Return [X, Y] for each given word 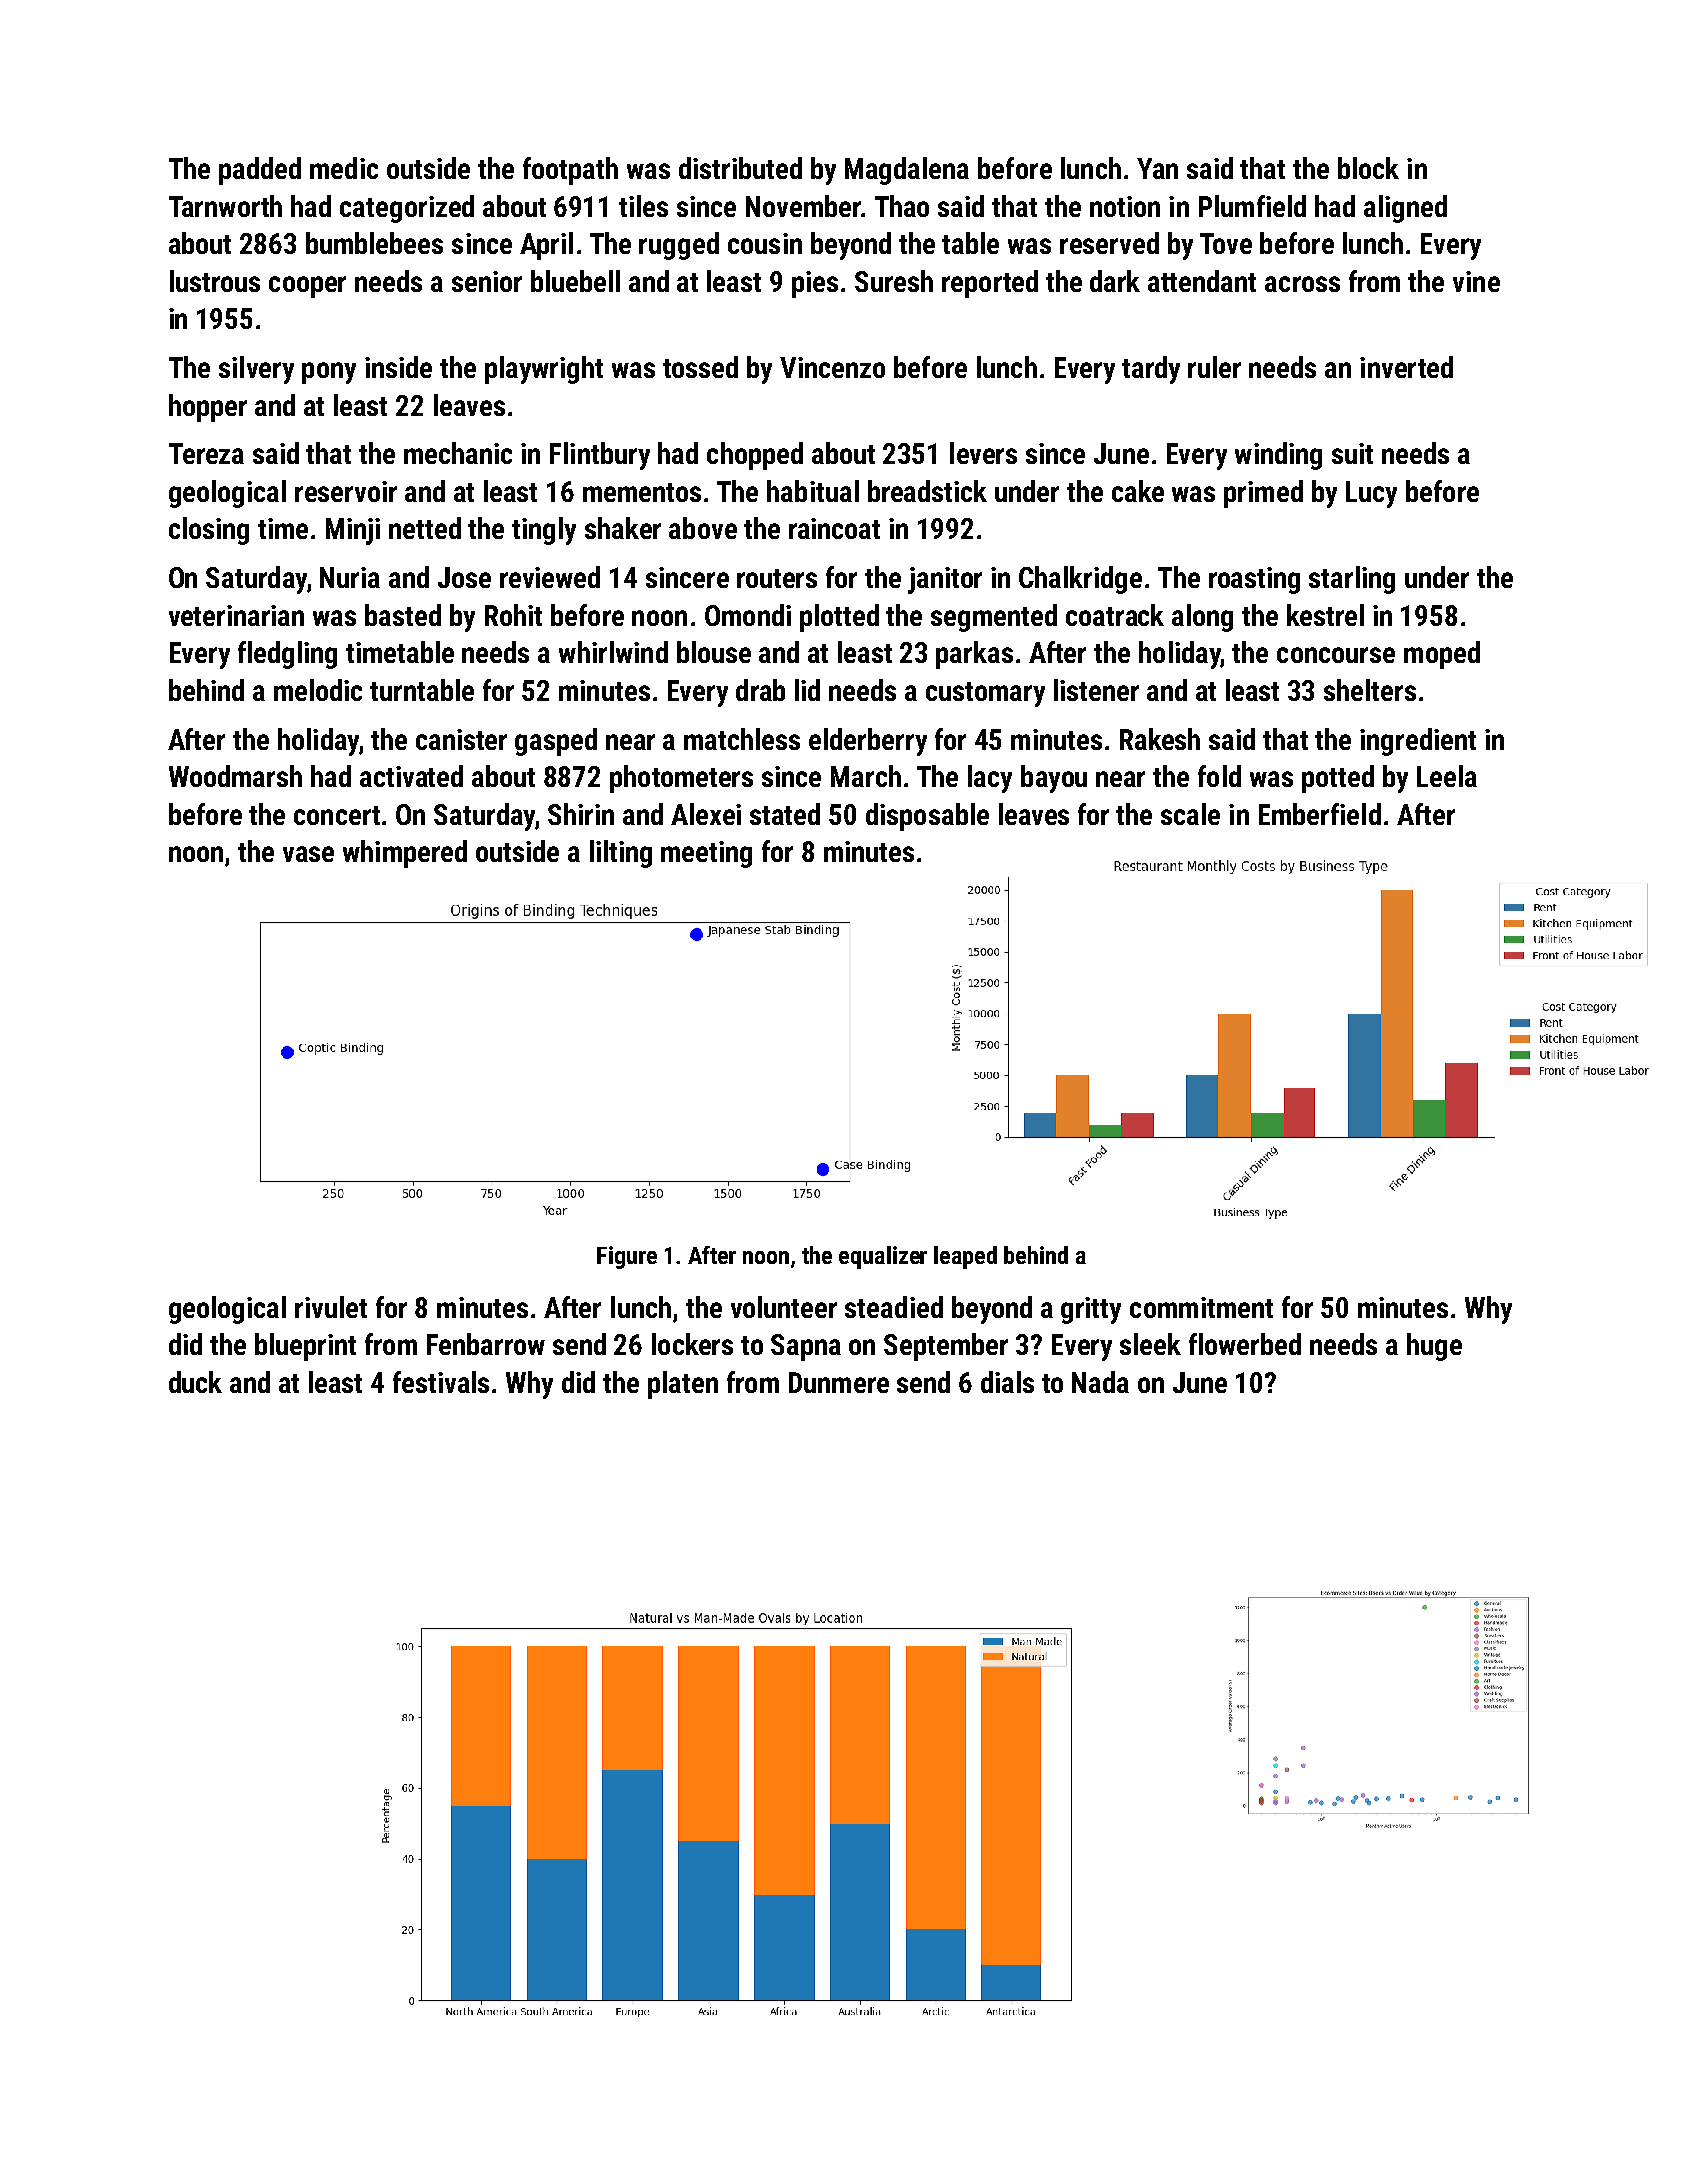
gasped [556, 742]
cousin [765, 243]
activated [411, 776]
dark [1115, 281]
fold [1219, 776]
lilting [621, 854]
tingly [544, 531]
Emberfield [1320, 814]
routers [777, 578]
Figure [627, 1257]
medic [344, 168]
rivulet [331, 1307]
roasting [1254, 580]
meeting [706, 854]
